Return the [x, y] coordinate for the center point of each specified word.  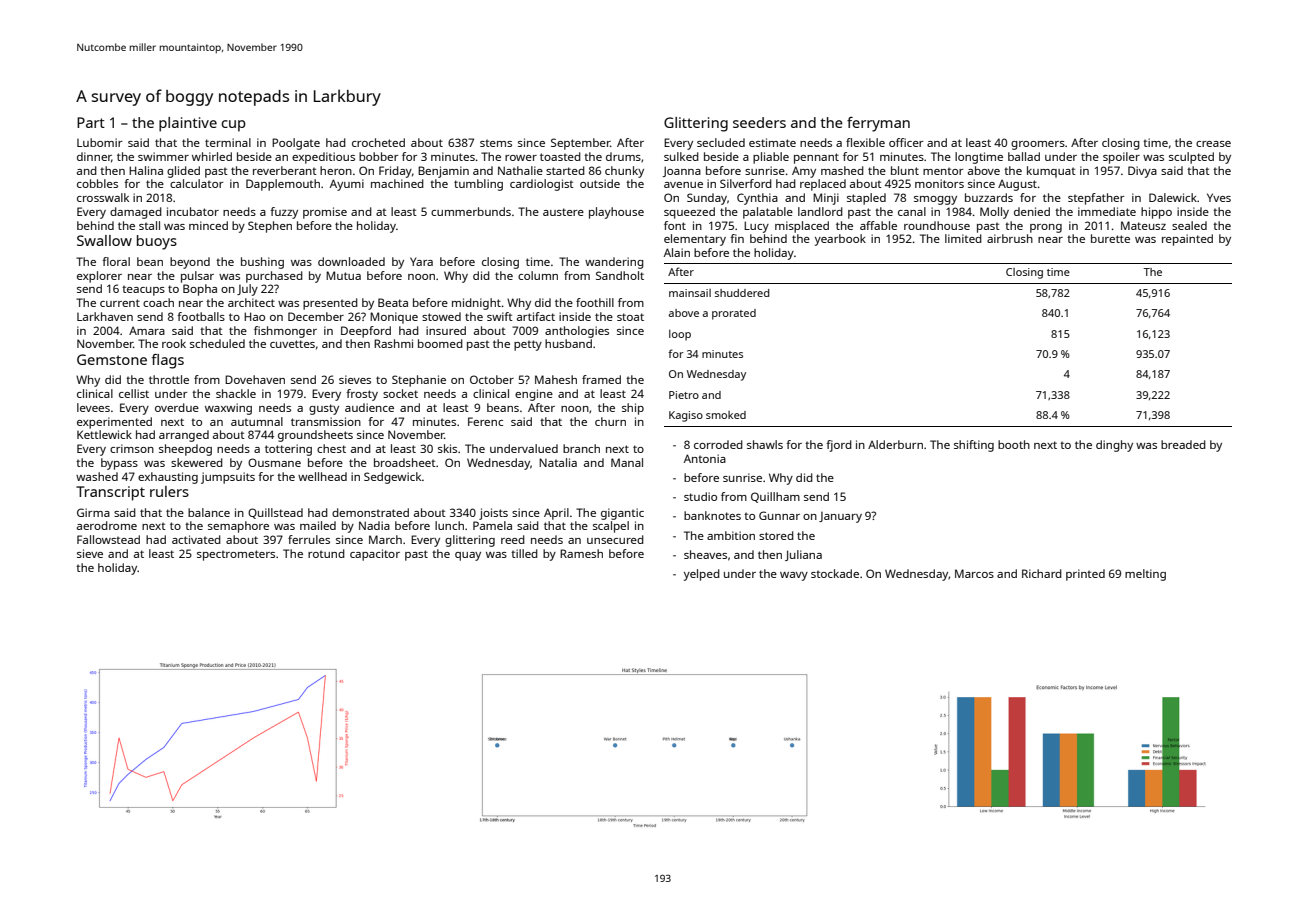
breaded [1183, 444]
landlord [820, 211]
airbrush [1010, 238]
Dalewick [1173, 197]
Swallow [104, 240]
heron [336, 170]
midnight [476, 304]
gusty [324, 409]
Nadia [374, 525]
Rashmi [393, 343]
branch [581, 448]
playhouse [616, 213]
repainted [1187, 240]
